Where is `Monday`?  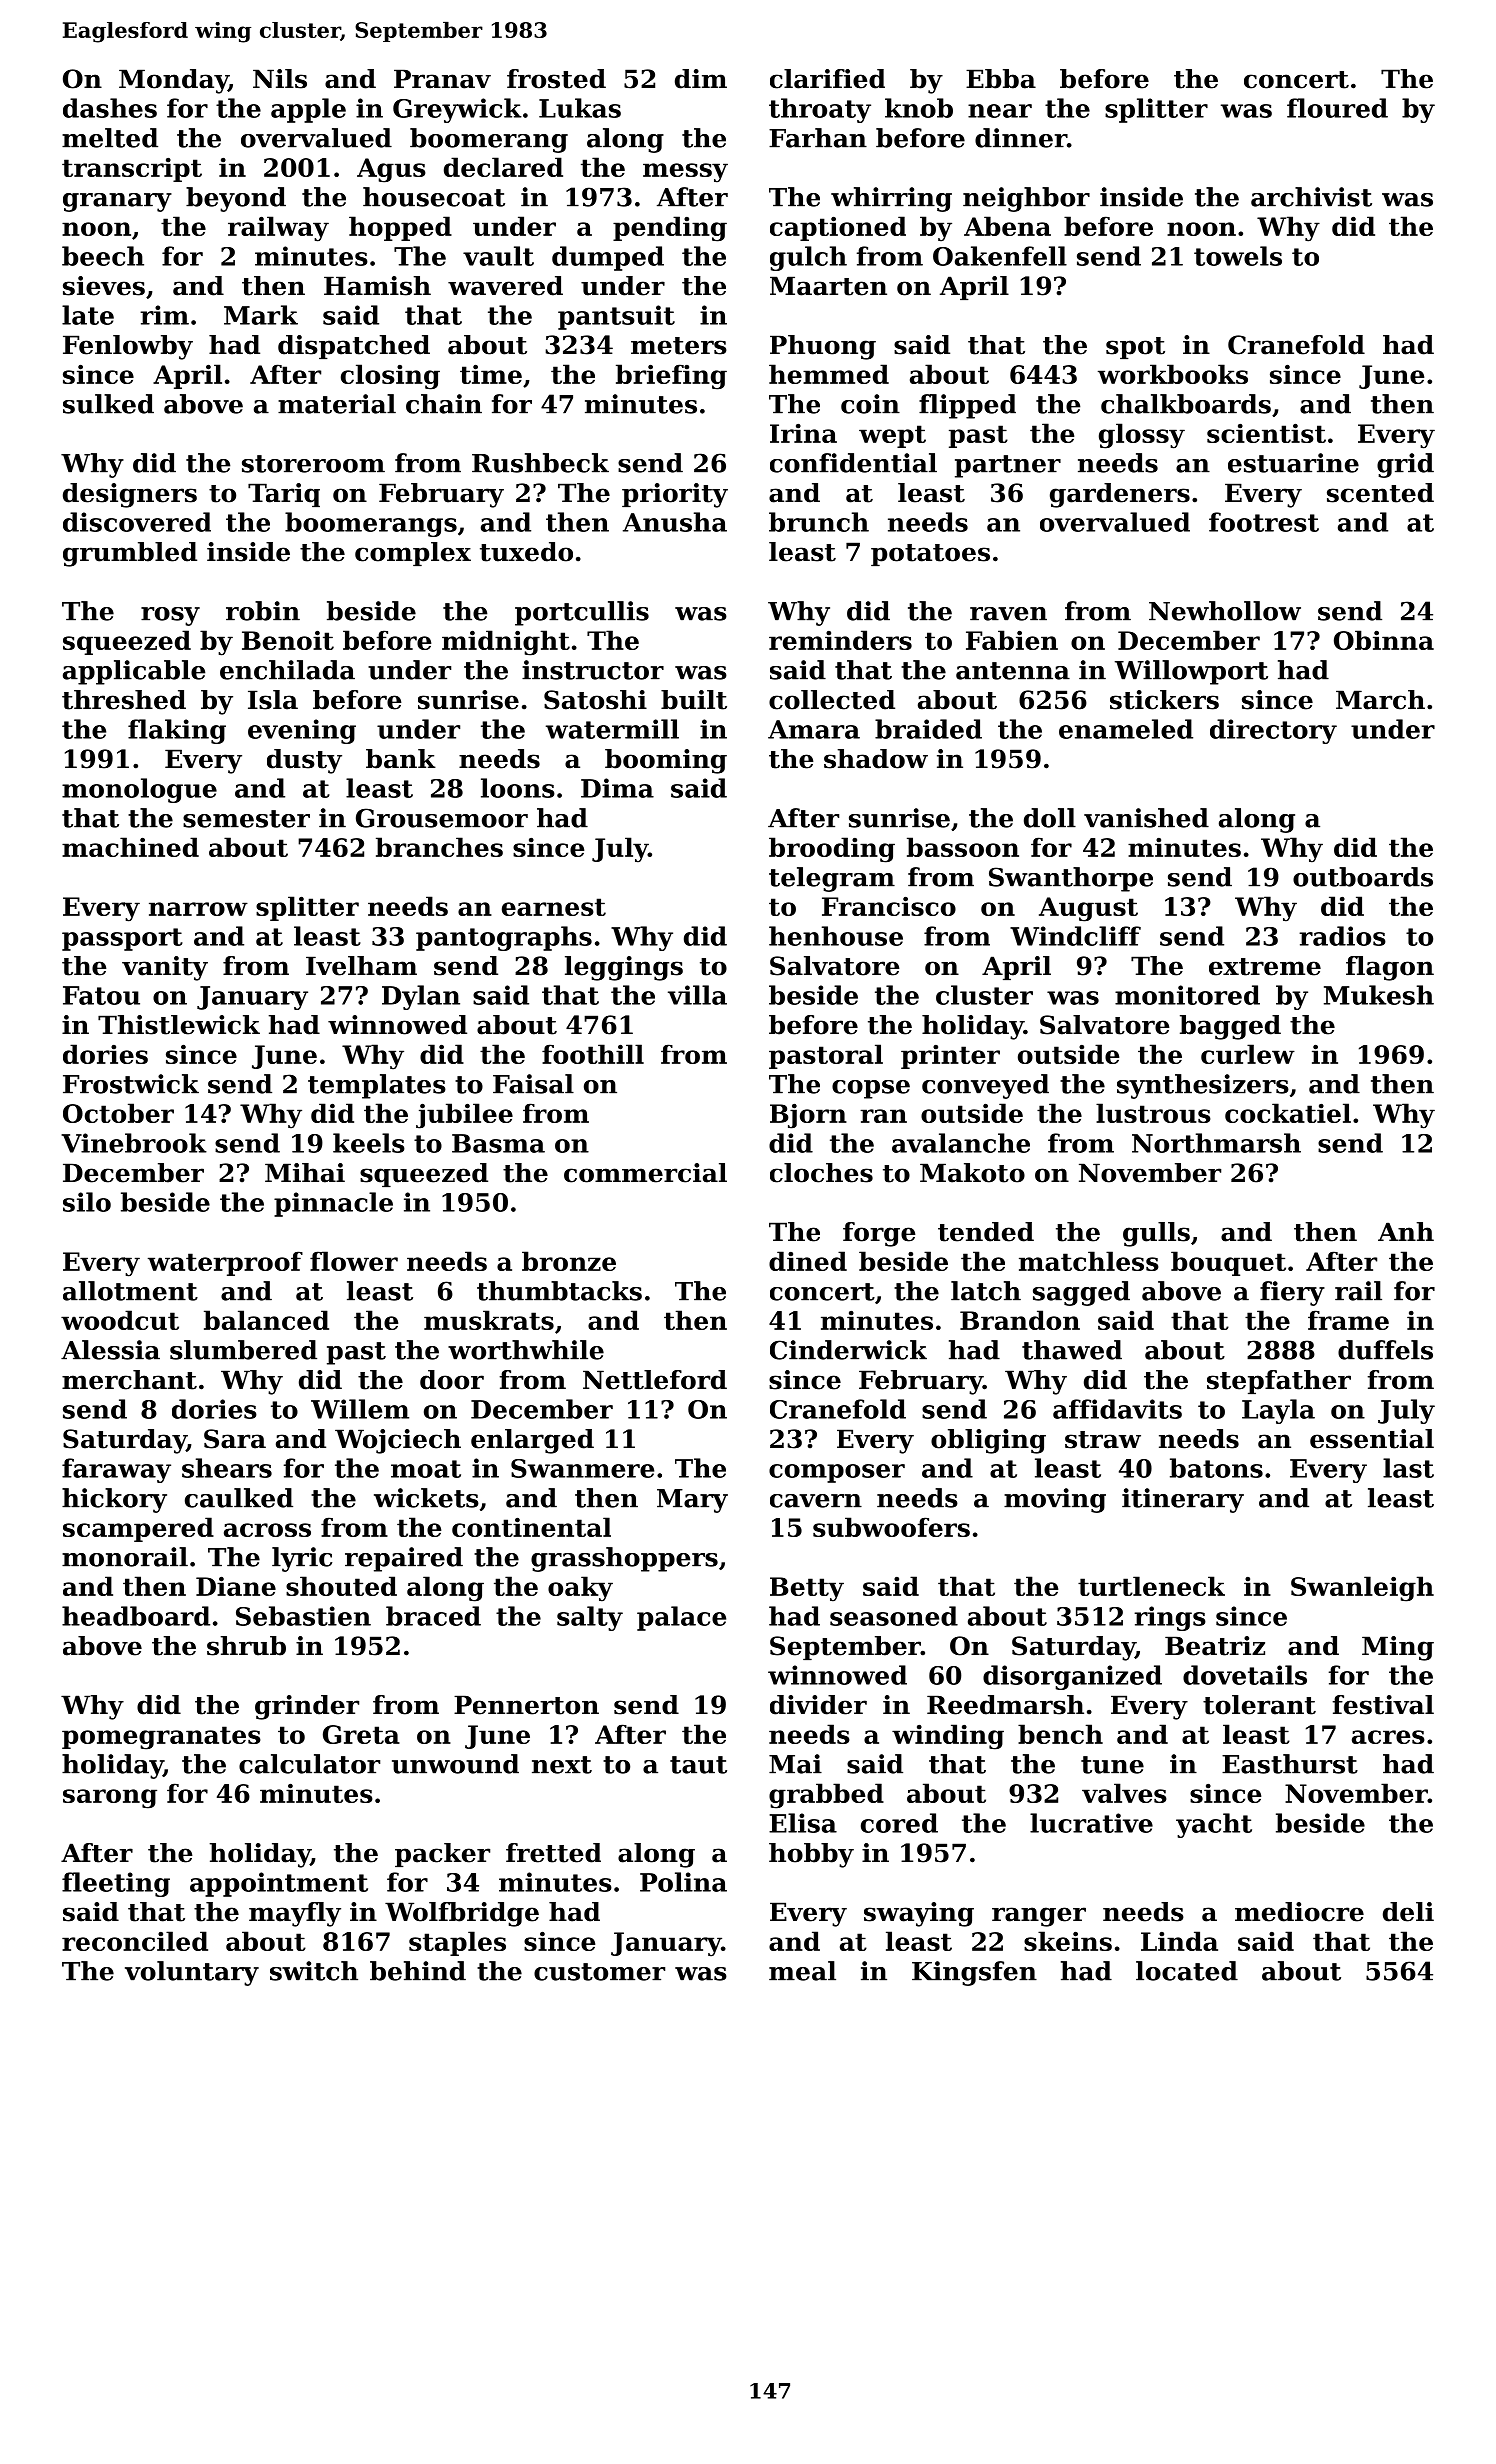 Monday is located at coordinates (173, 81).
